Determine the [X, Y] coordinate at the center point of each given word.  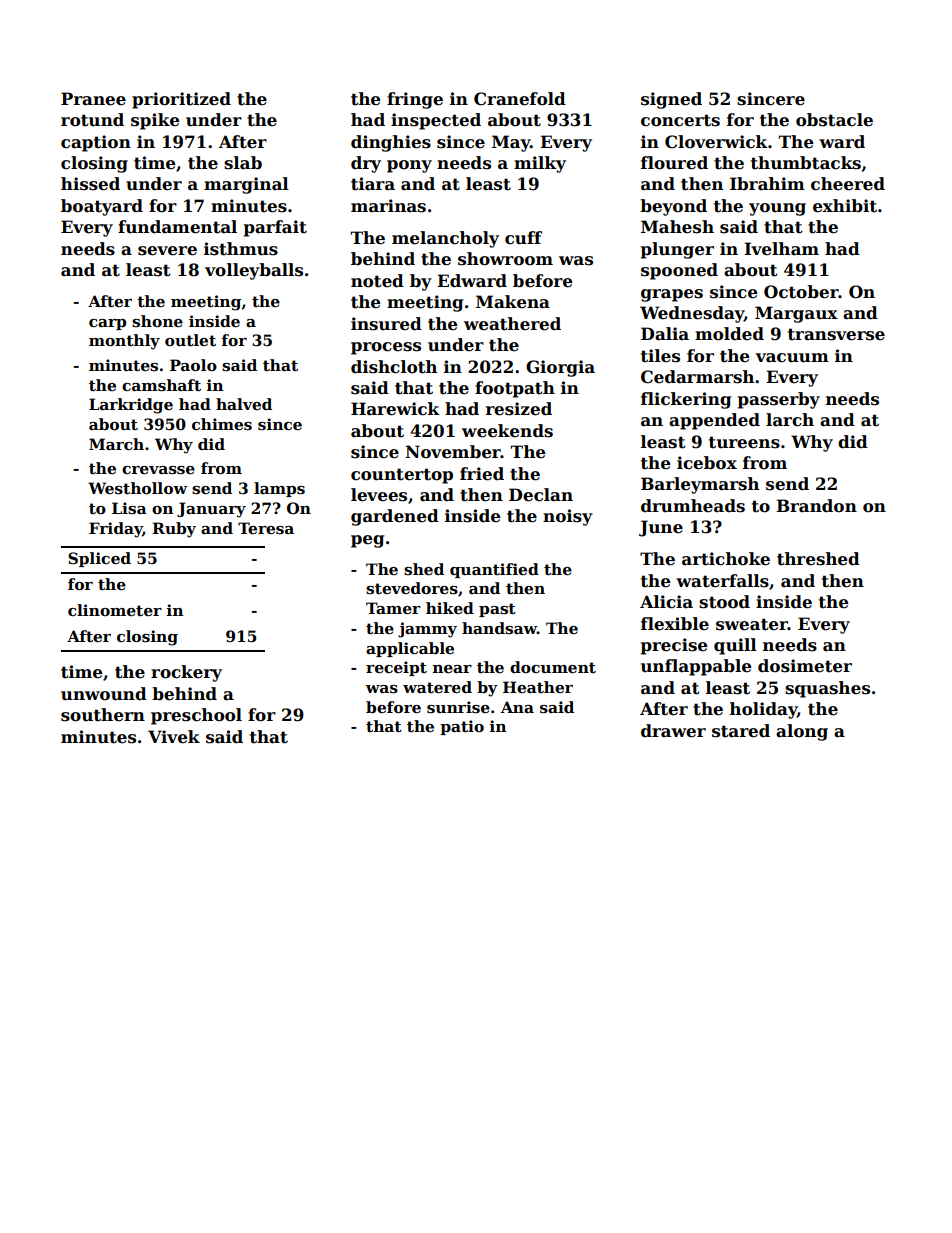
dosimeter [805, 666]
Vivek [174, 737]
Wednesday [692, 314]
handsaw [499, 628]
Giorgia [560, 368]
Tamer [393, 608]
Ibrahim [767, 183]
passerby [779, 400]
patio [462, 727]
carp [107, 324]
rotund [92, 120]
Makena [513, 302]
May [511, 143]
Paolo [193, 365]
